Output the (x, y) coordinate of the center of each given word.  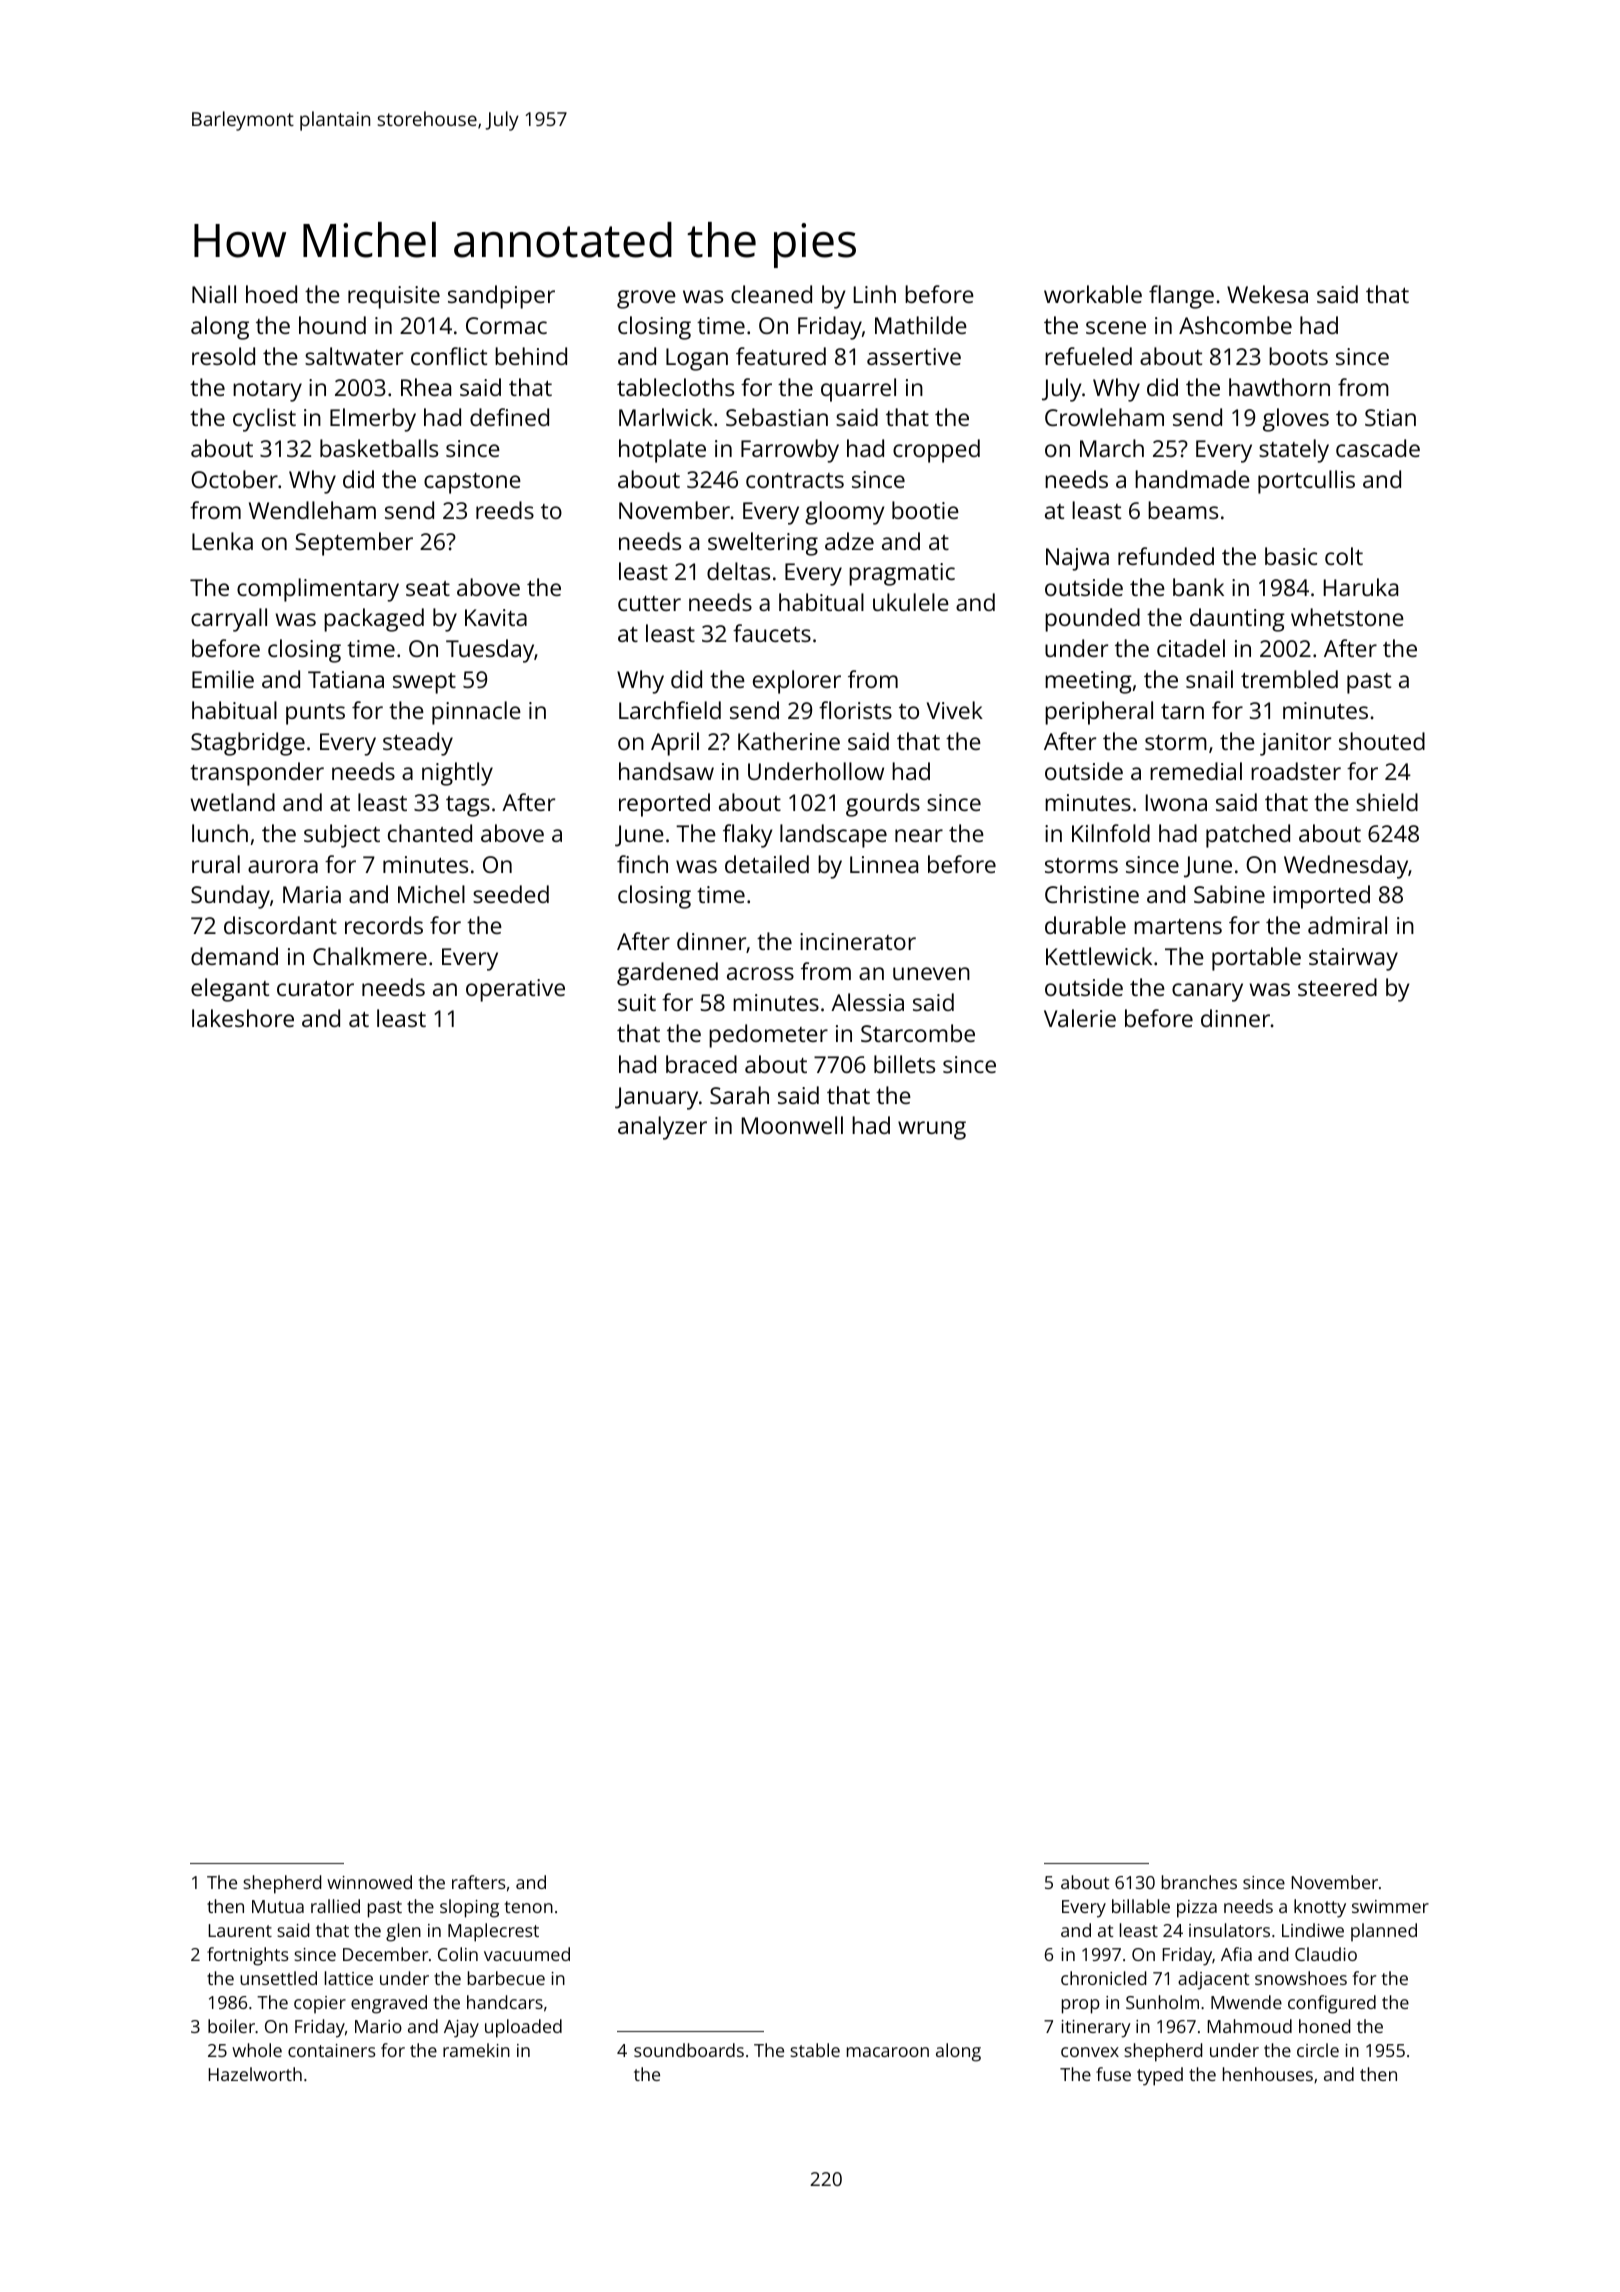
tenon (529, 1907)
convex (1090, 2052)
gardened (667, 974)
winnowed (369, 1882)
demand (234, 956)
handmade (1192, 479)
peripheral (1099, 713)
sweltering (763, 544)
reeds (505, 510)
